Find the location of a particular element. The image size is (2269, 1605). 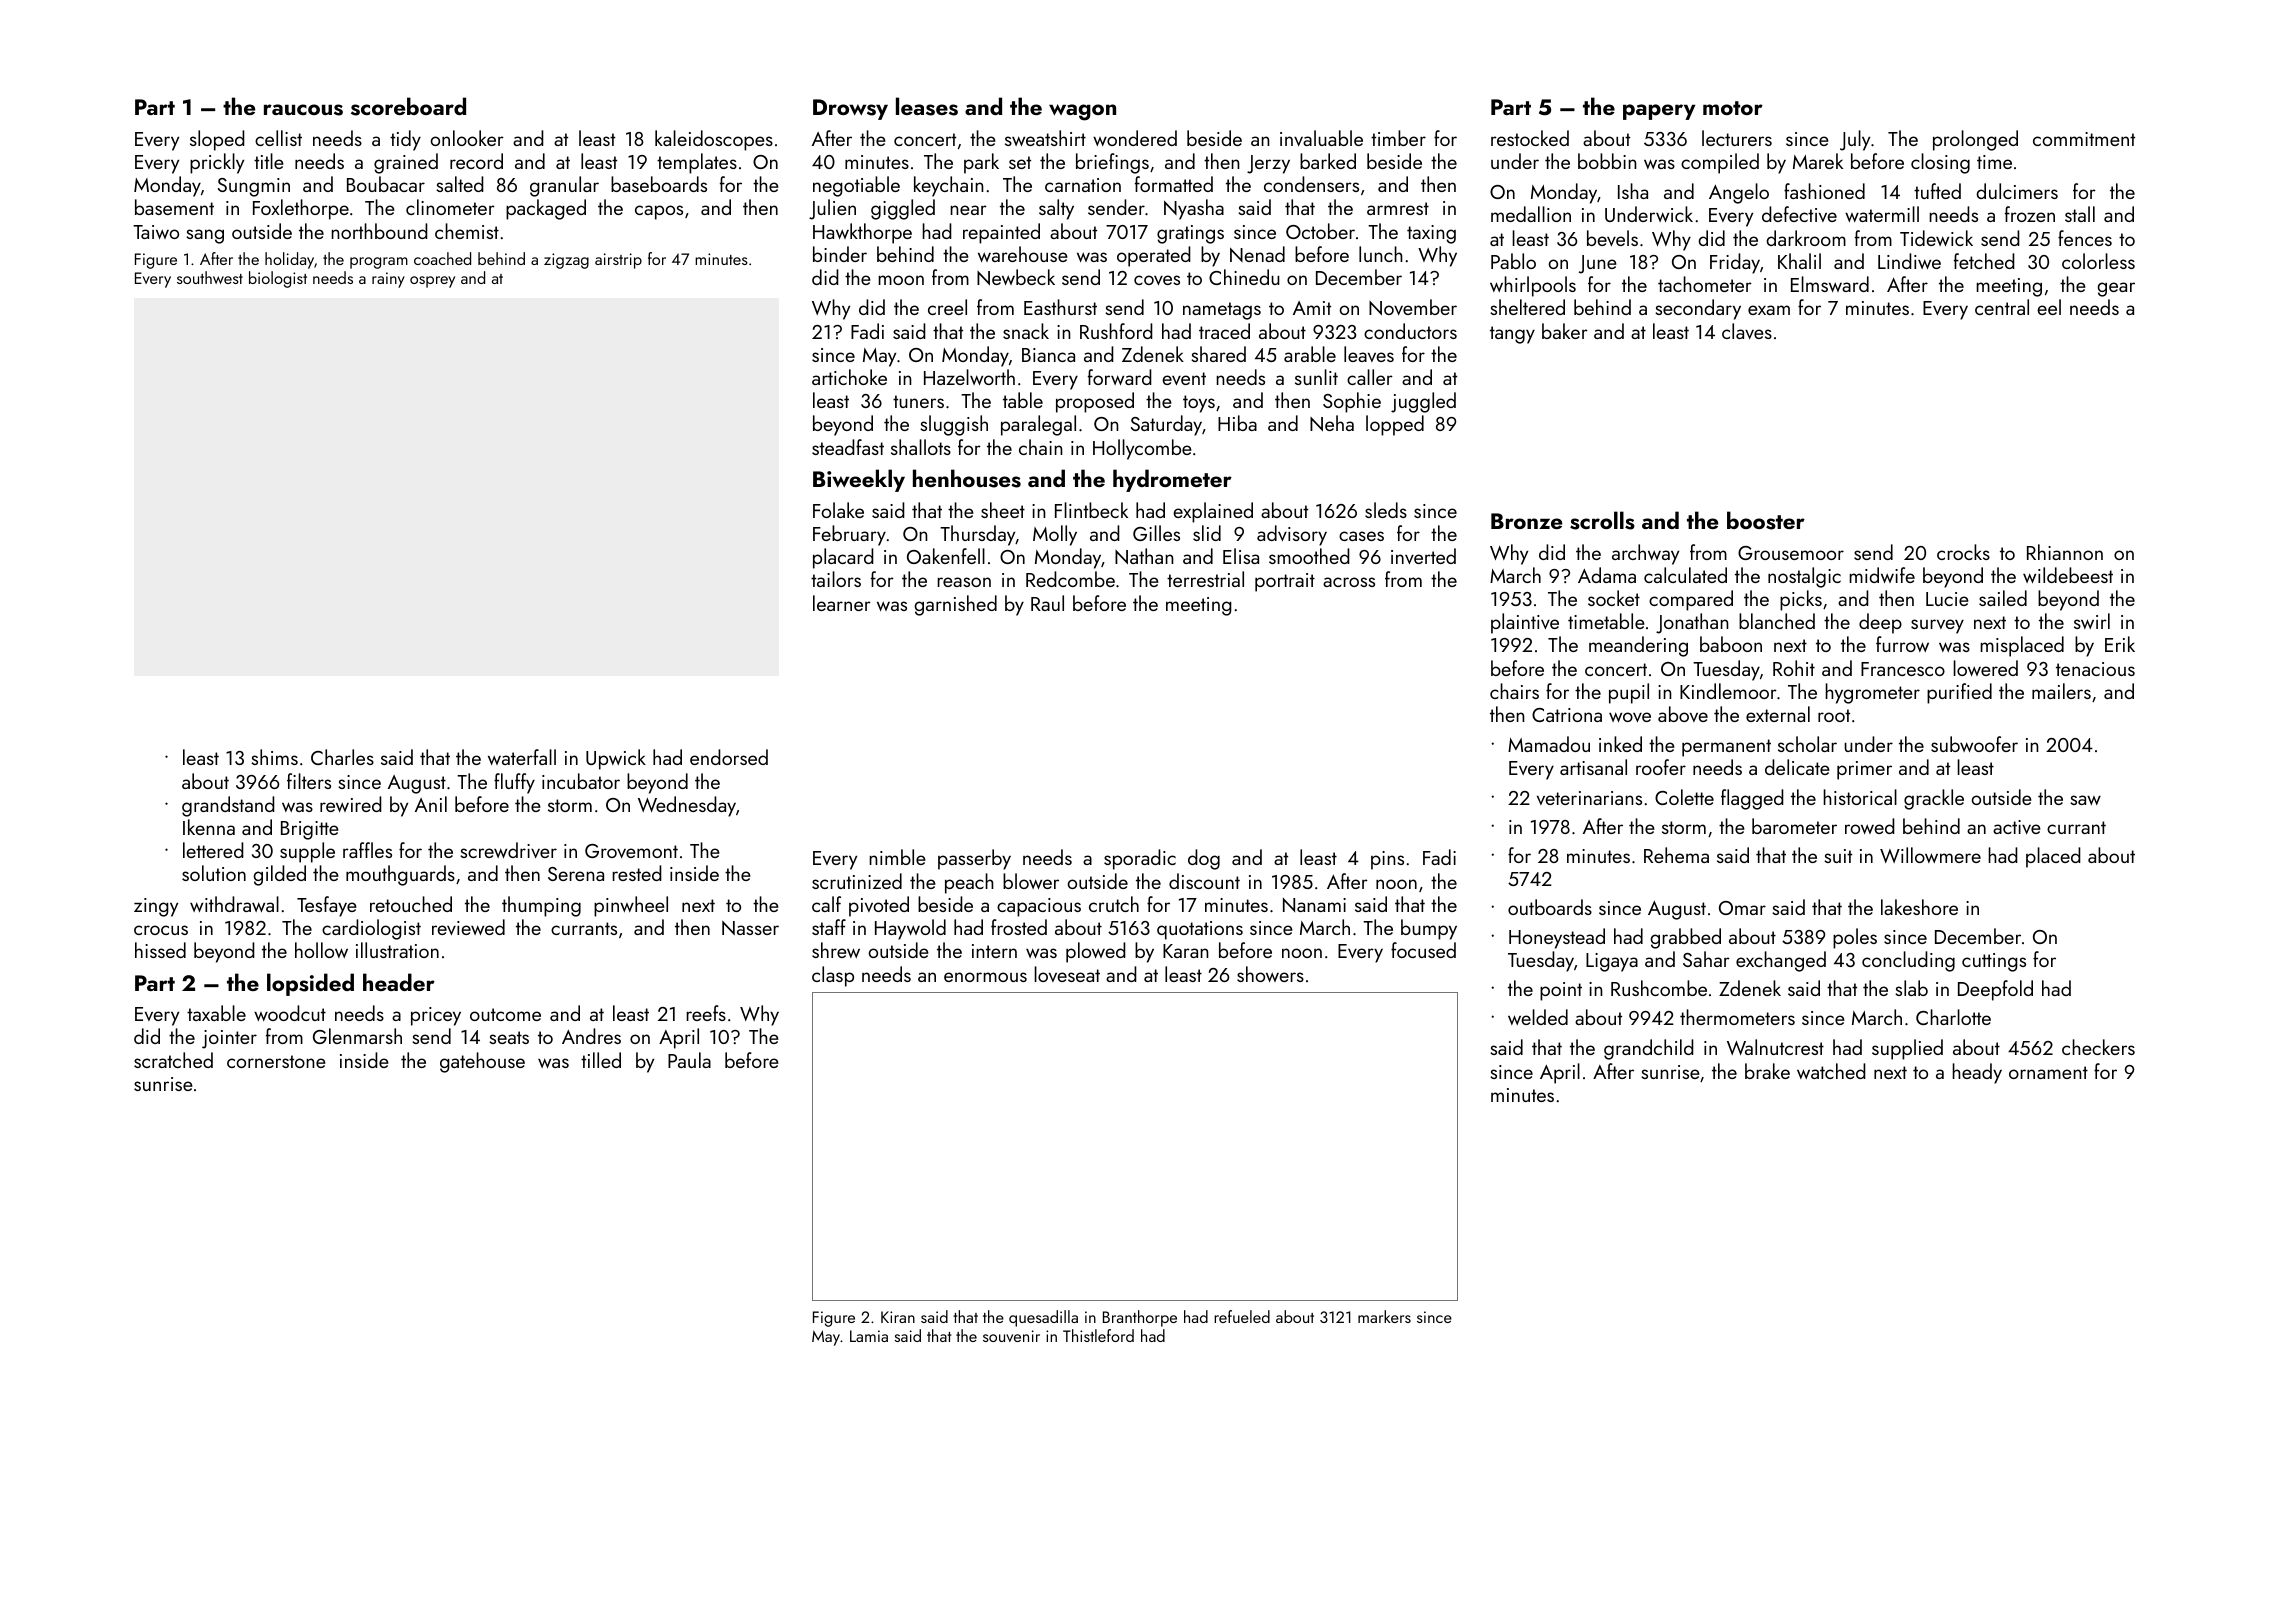

toys is located at coordinates (1199, 404).
